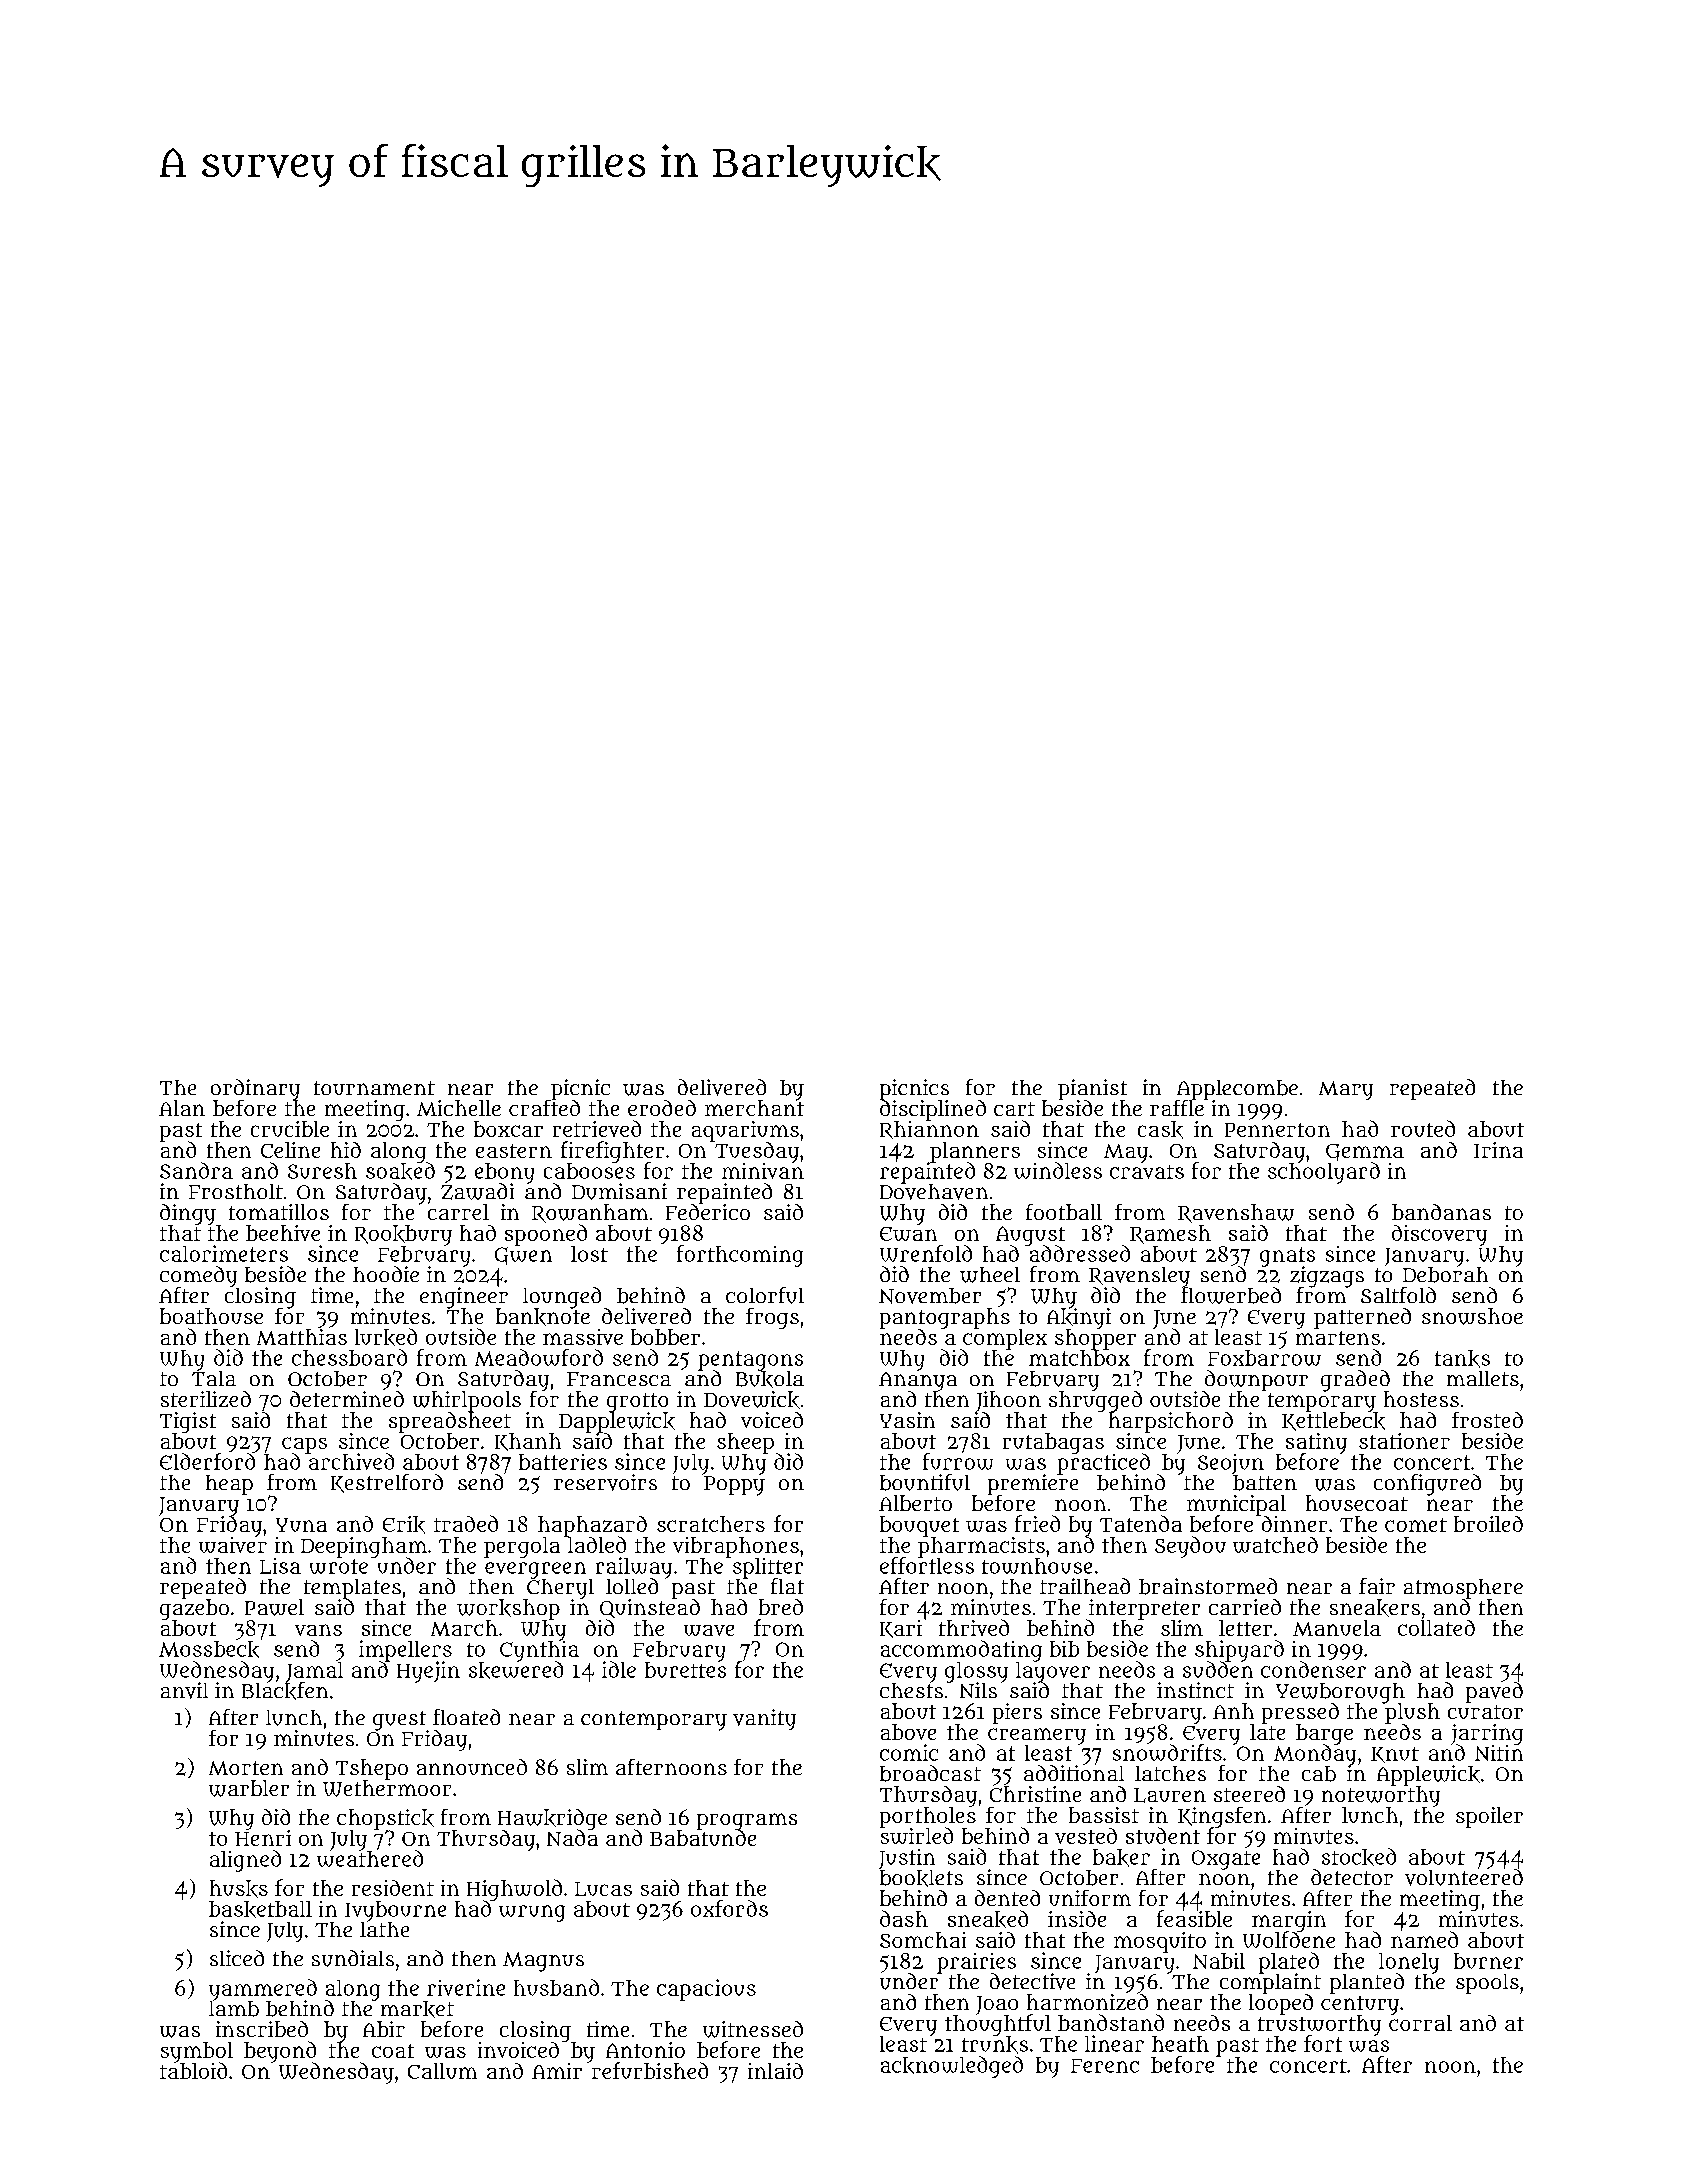 The image size is (1683, 2178). I want to click on Callum, so click(442, 2071).
